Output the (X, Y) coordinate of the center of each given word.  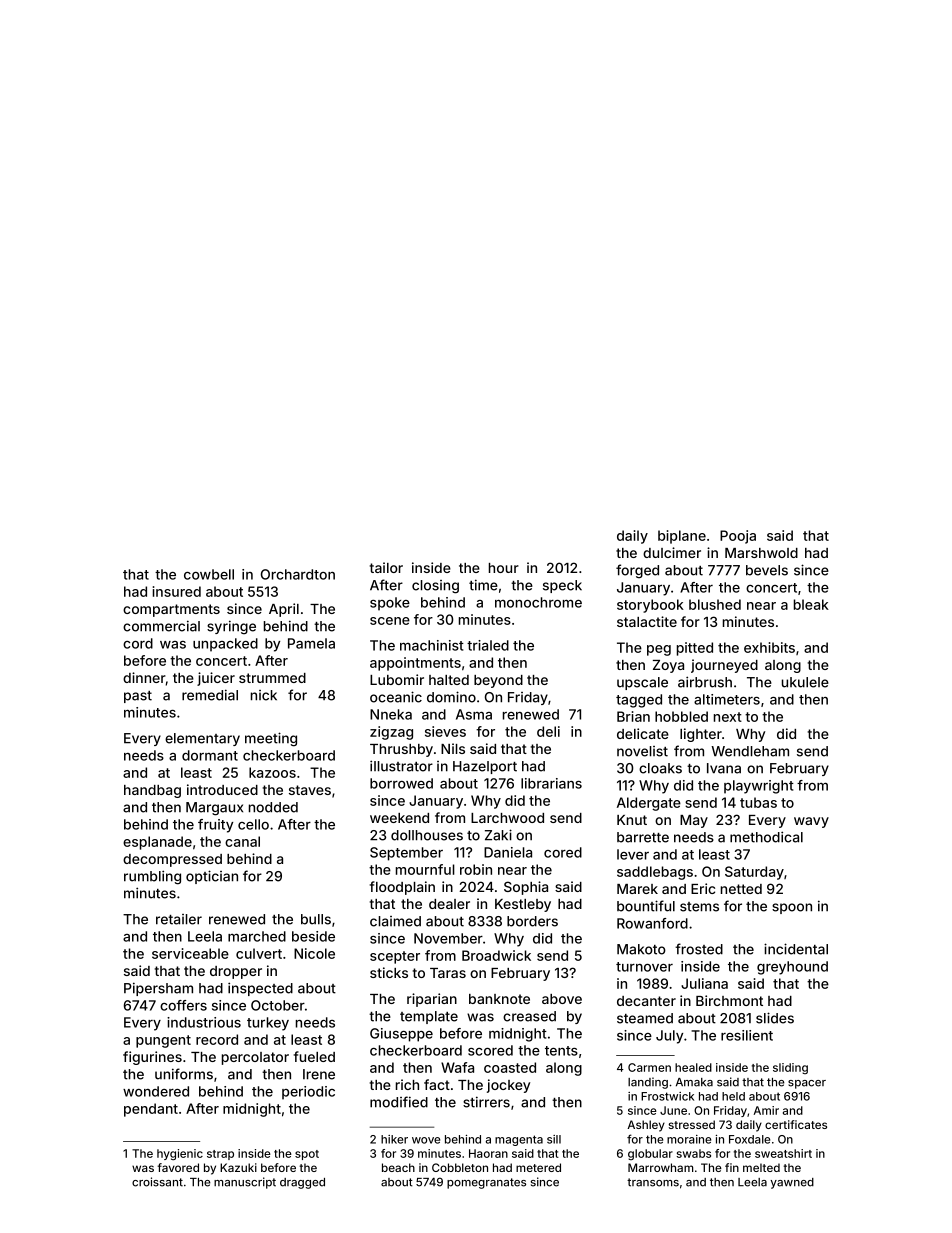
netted (741, 889)
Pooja (738, 537)
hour (504, 568)
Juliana (704, 983)
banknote (499, 999)
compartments (171, 610)
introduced (222, 789)
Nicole (314, 953)
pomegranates (486, 1183)
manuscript (245, 1183)
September (406, 854)
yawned (792, 1183)
